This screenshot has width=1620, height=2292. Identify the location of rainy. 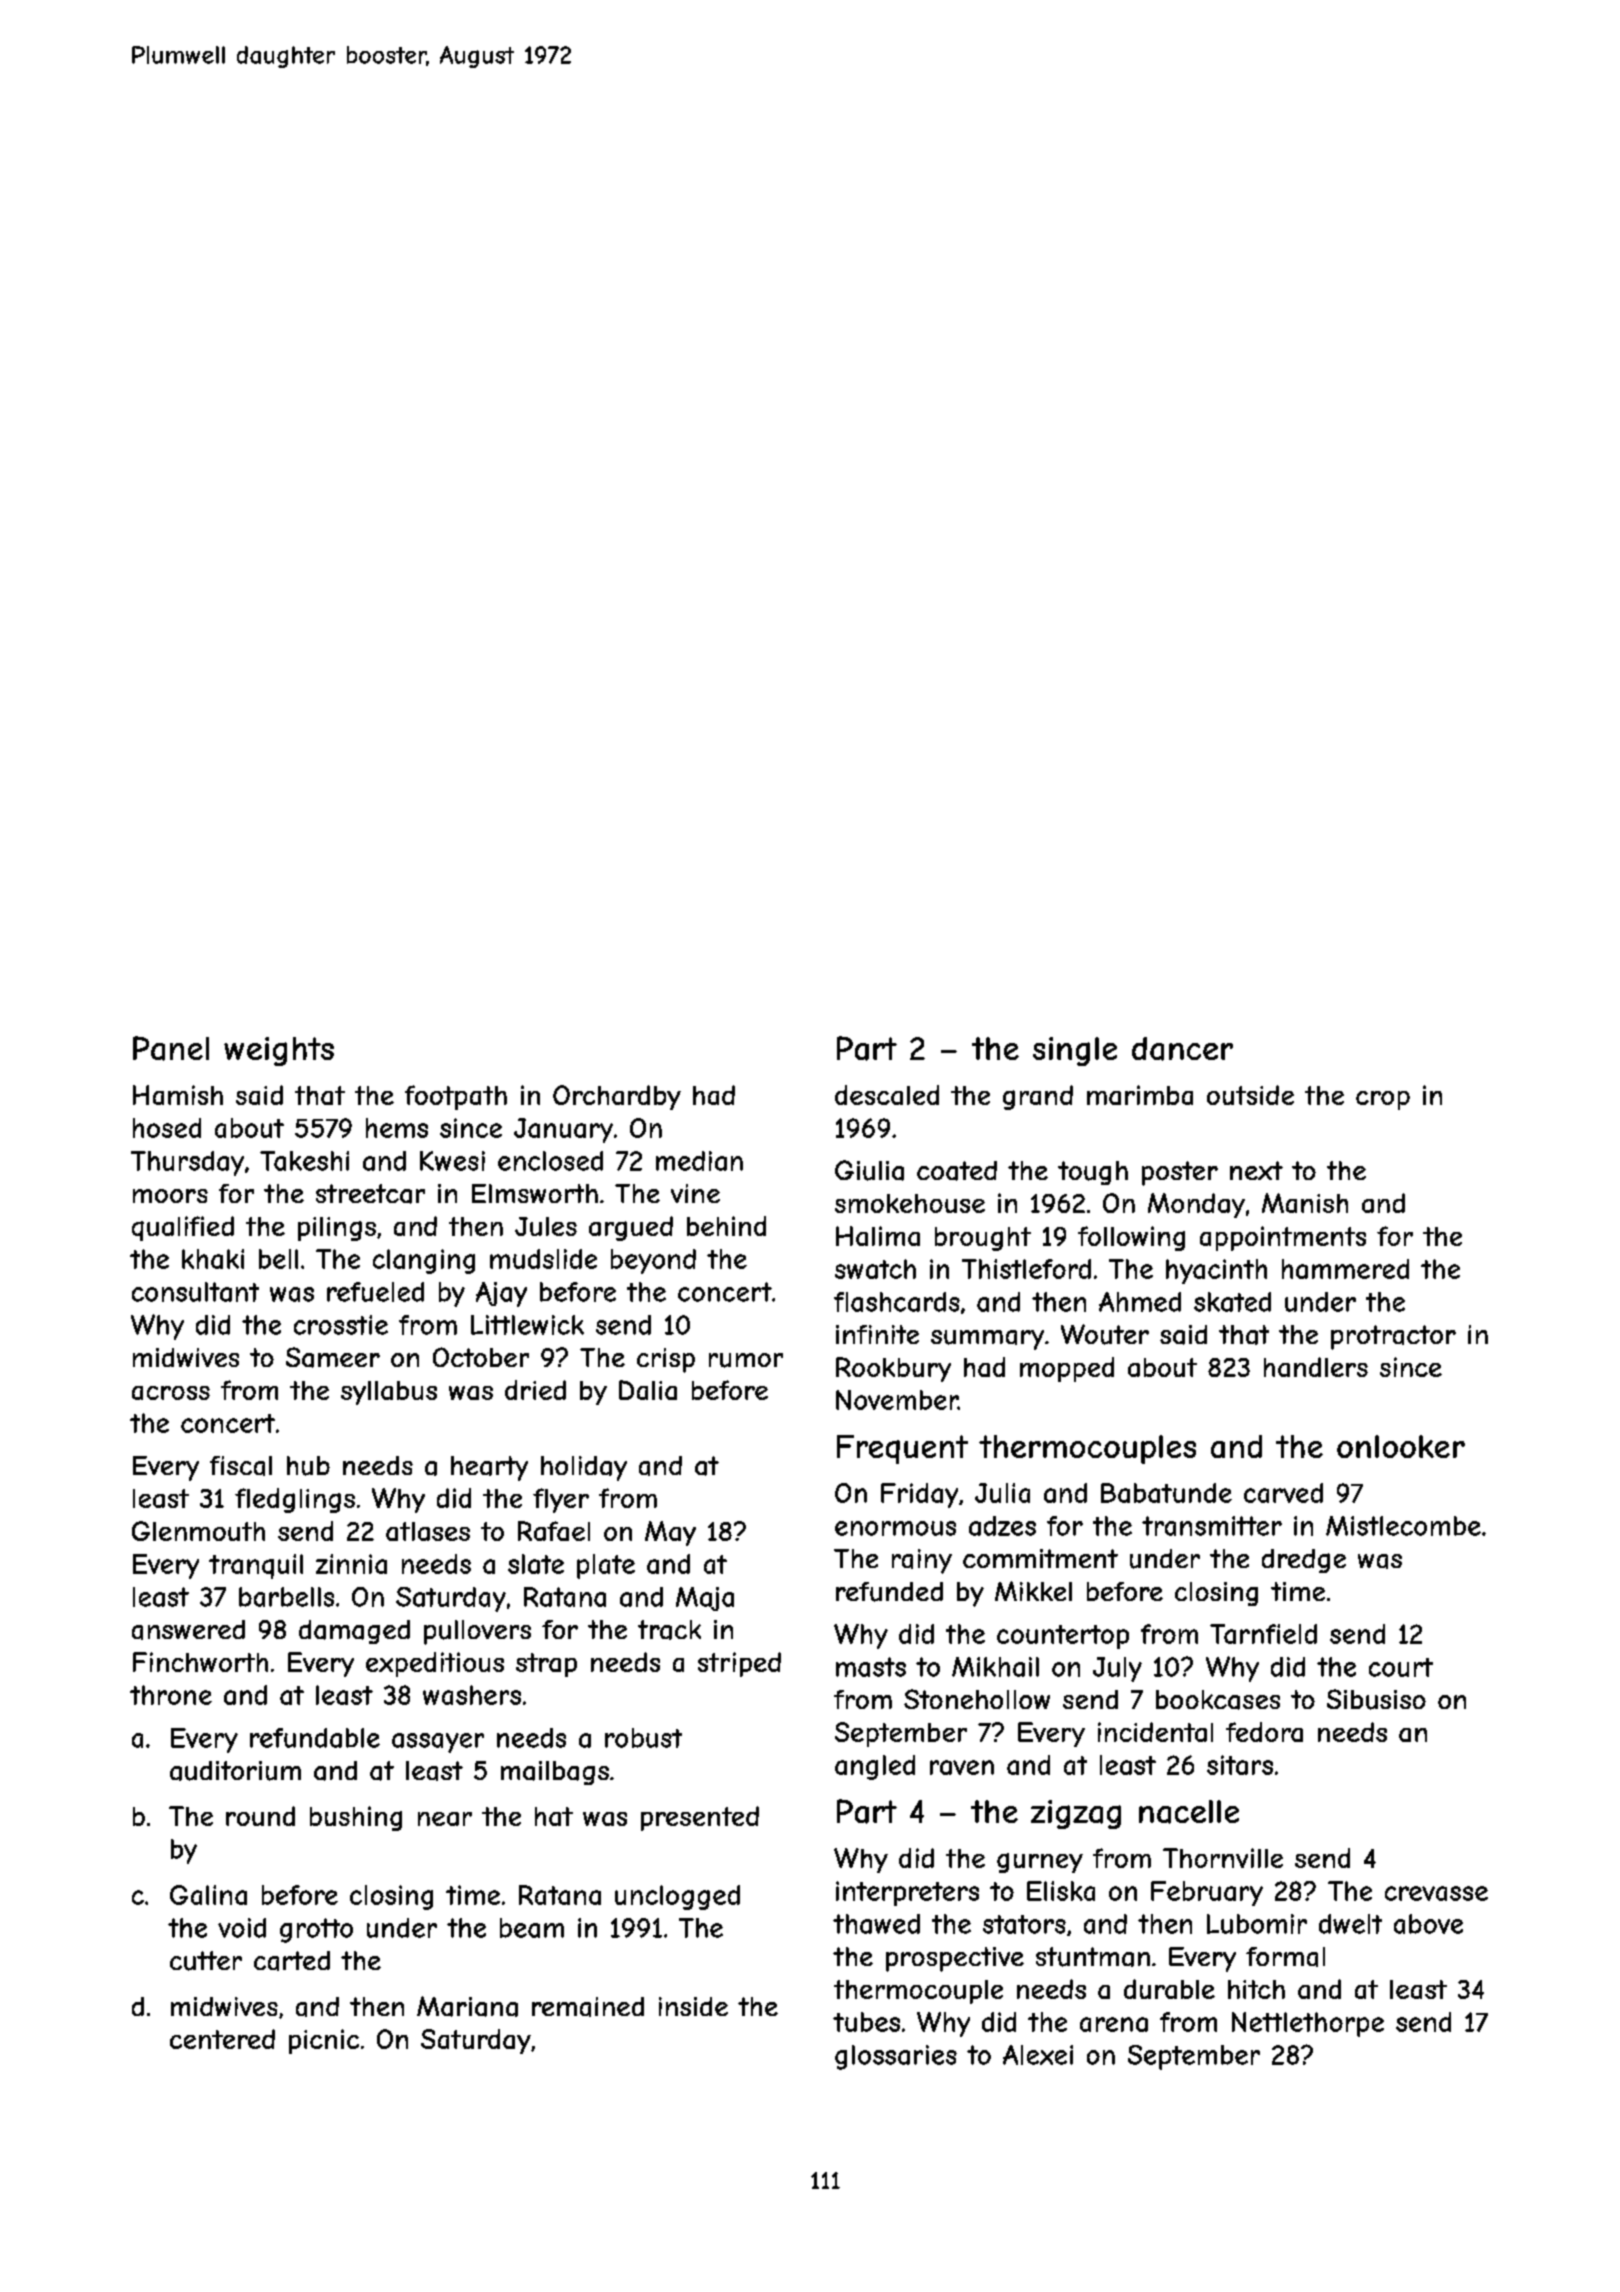
(922, 1561).
